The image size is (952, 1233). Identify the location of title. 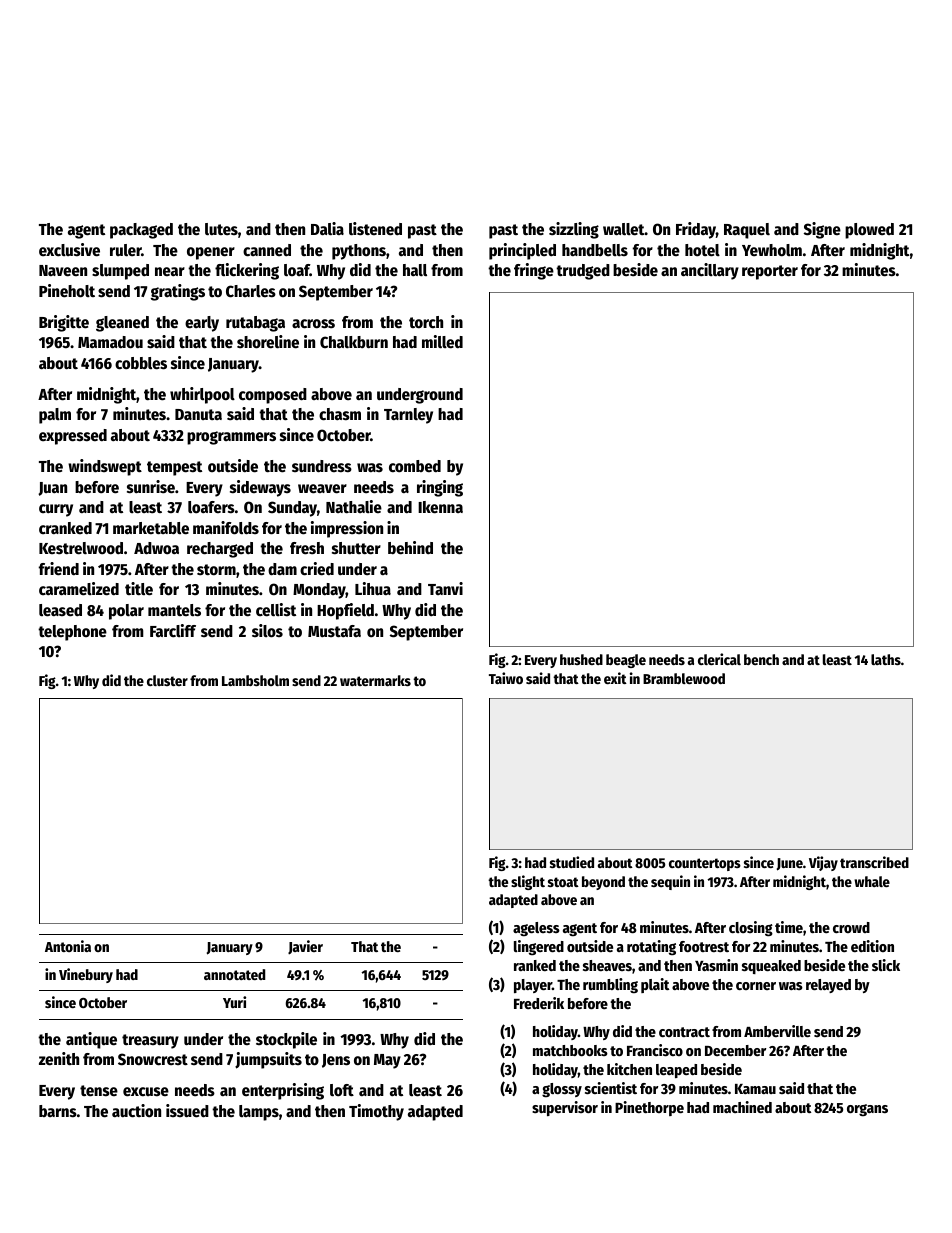
(139, 589).
